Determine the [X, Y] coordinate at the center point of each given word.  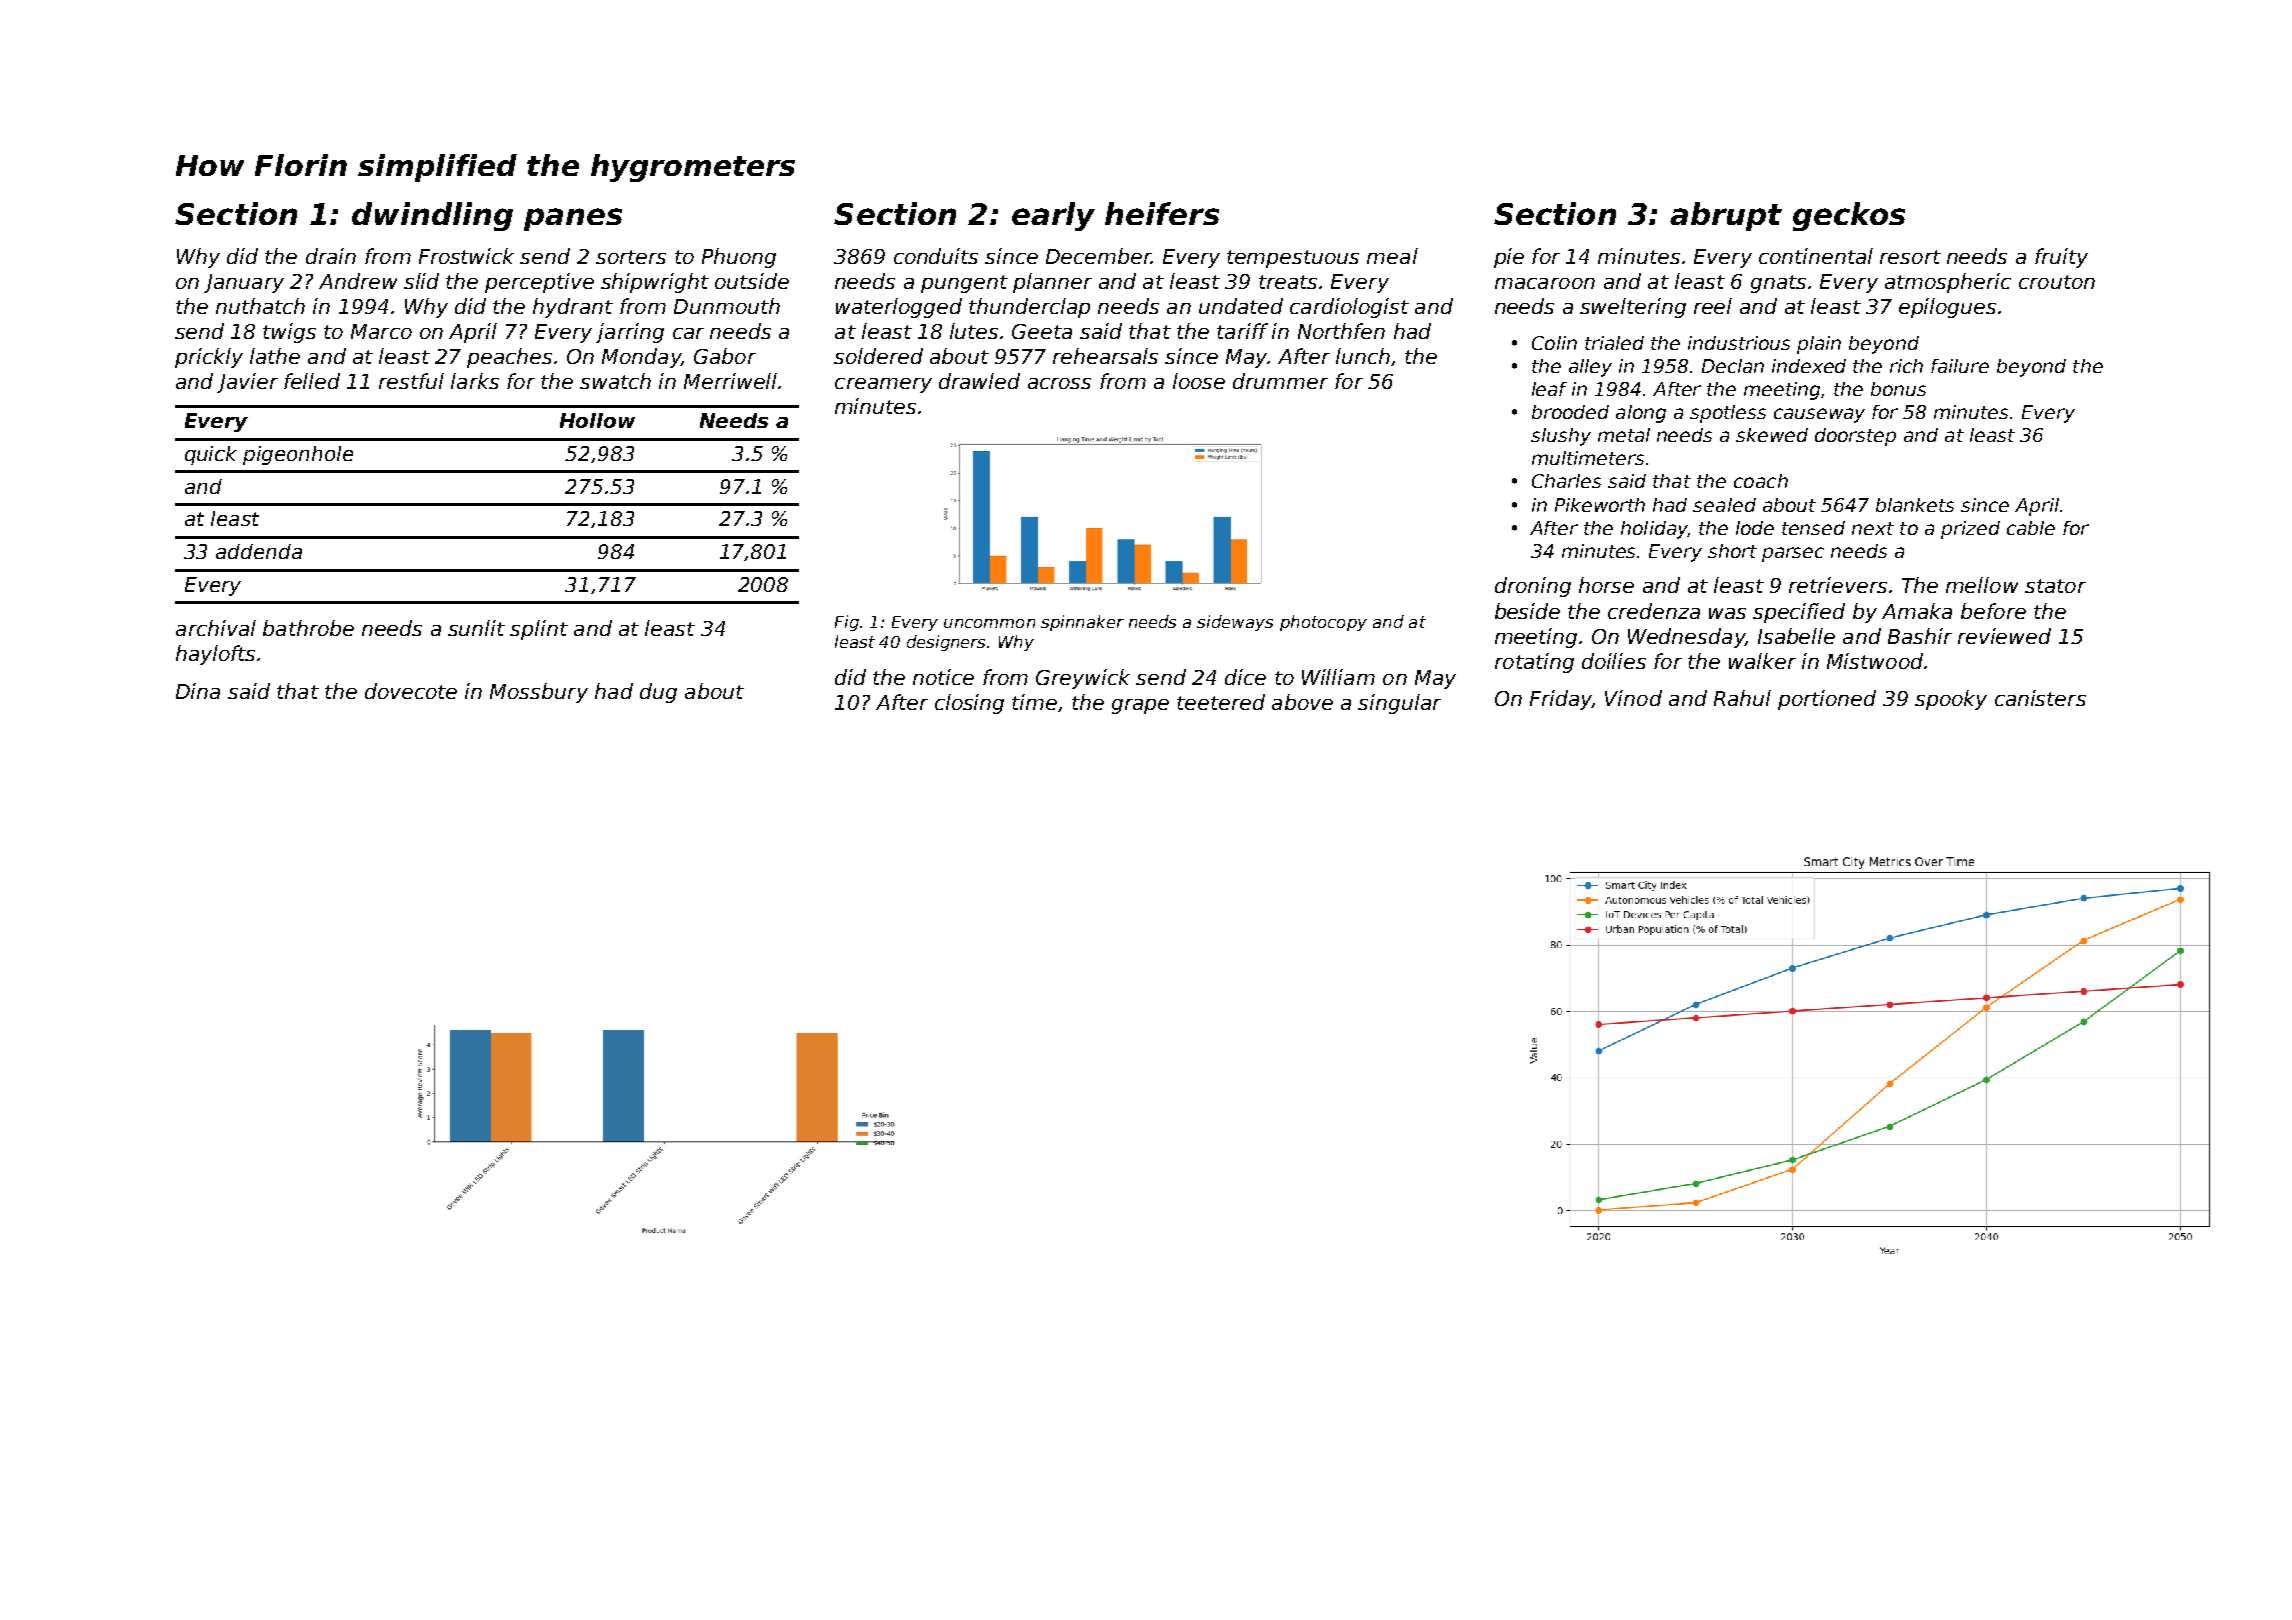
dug [658, 693]
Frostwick [466, 256]
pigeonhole [298, 455]
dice [1245, 677]
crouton [2057, 282]
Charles [1566, 481]
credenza [1654, 611]
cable [2031, 528]
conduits [936, 256]
